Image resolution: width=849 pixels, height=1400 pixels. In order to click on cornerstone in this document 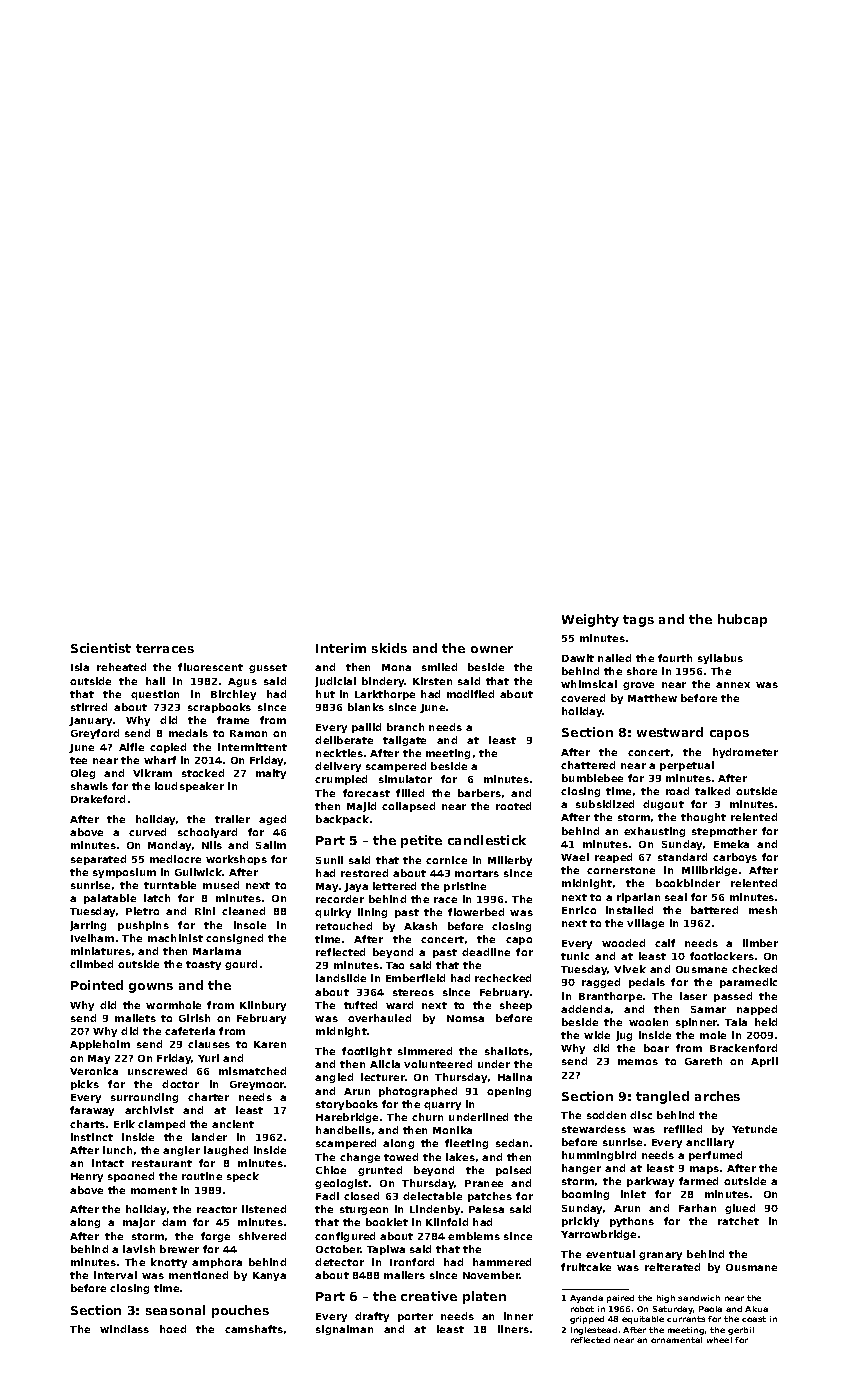, I will do `click(621, 870)`.
